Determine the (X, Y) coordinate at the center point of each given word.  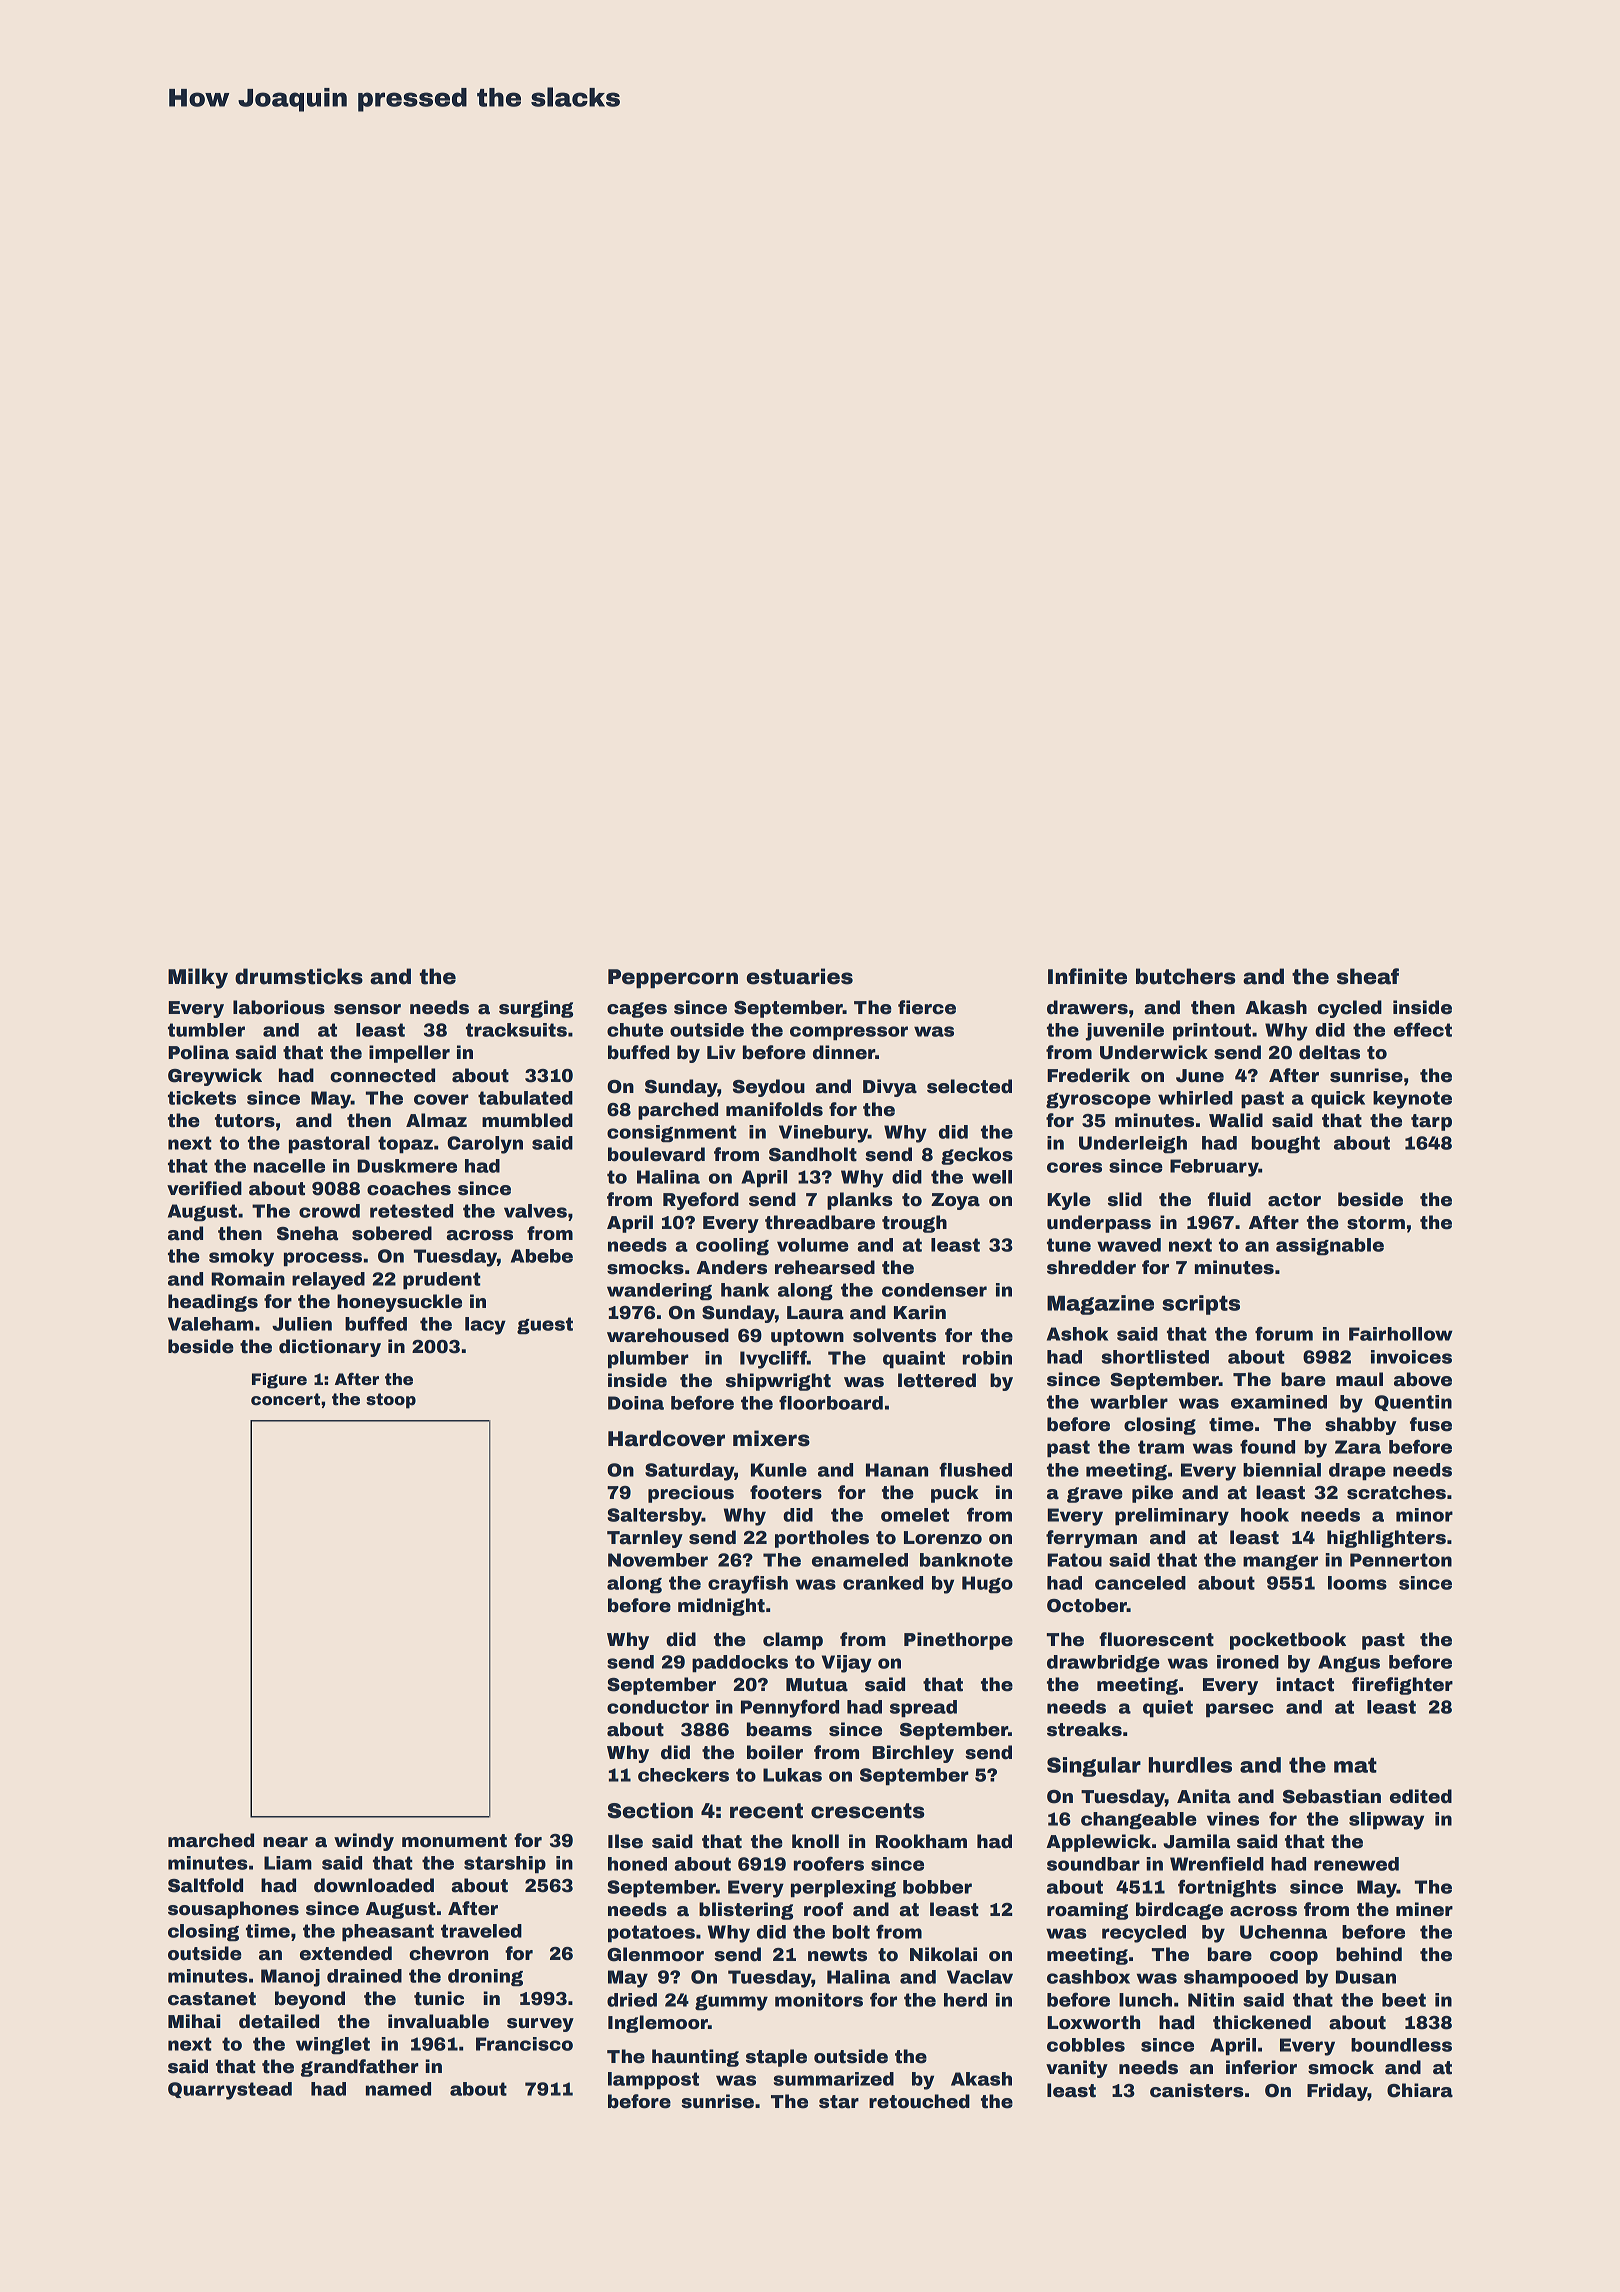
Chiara (1420, 2090)
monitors (819, 2000)
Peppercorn (673, 979)
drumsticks (299, 976)
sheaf (1368, 976)
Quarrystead (230, 2091)
